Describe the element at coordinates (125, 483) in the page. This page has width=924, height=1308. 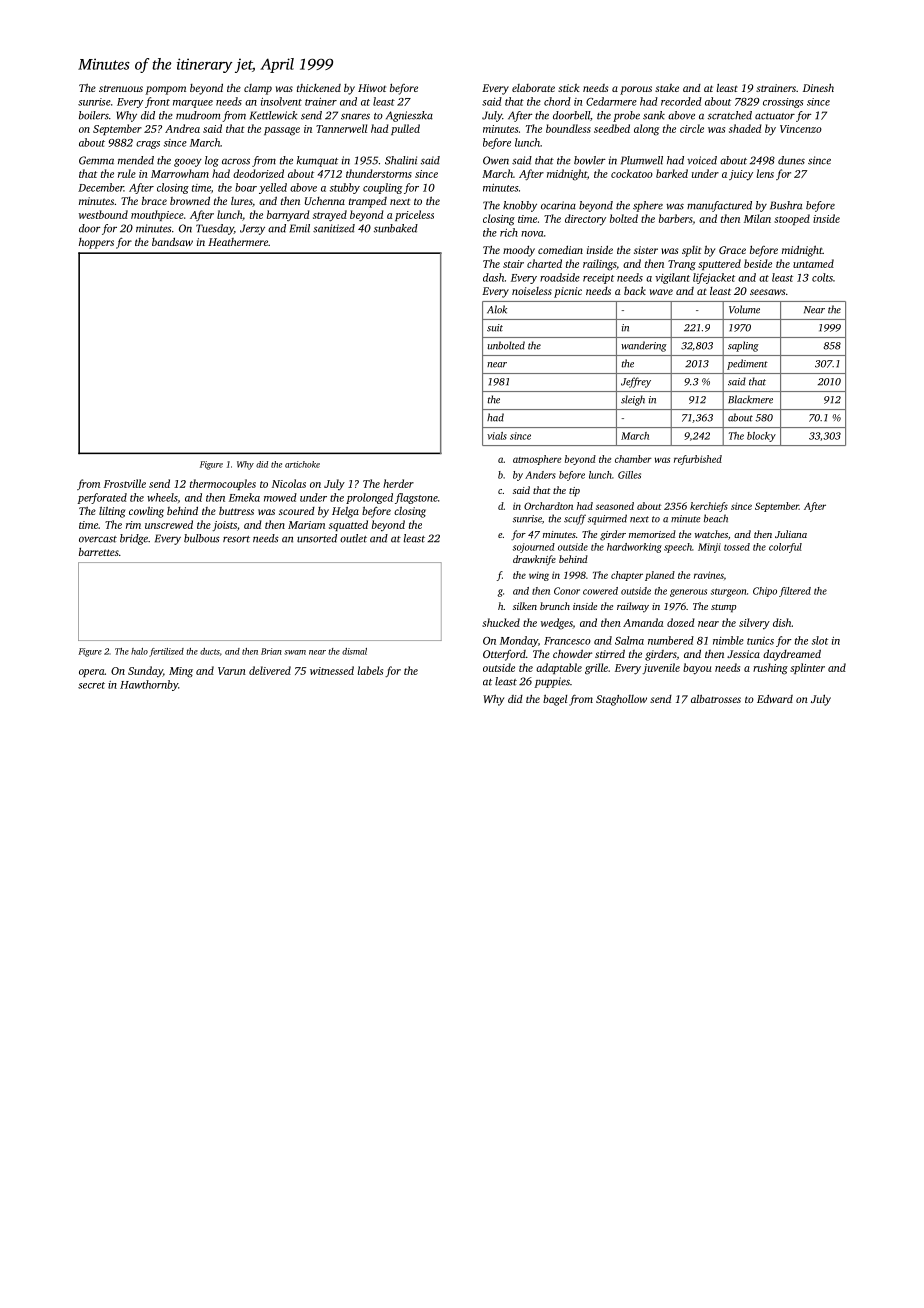
I see `Frostville` at that location.
